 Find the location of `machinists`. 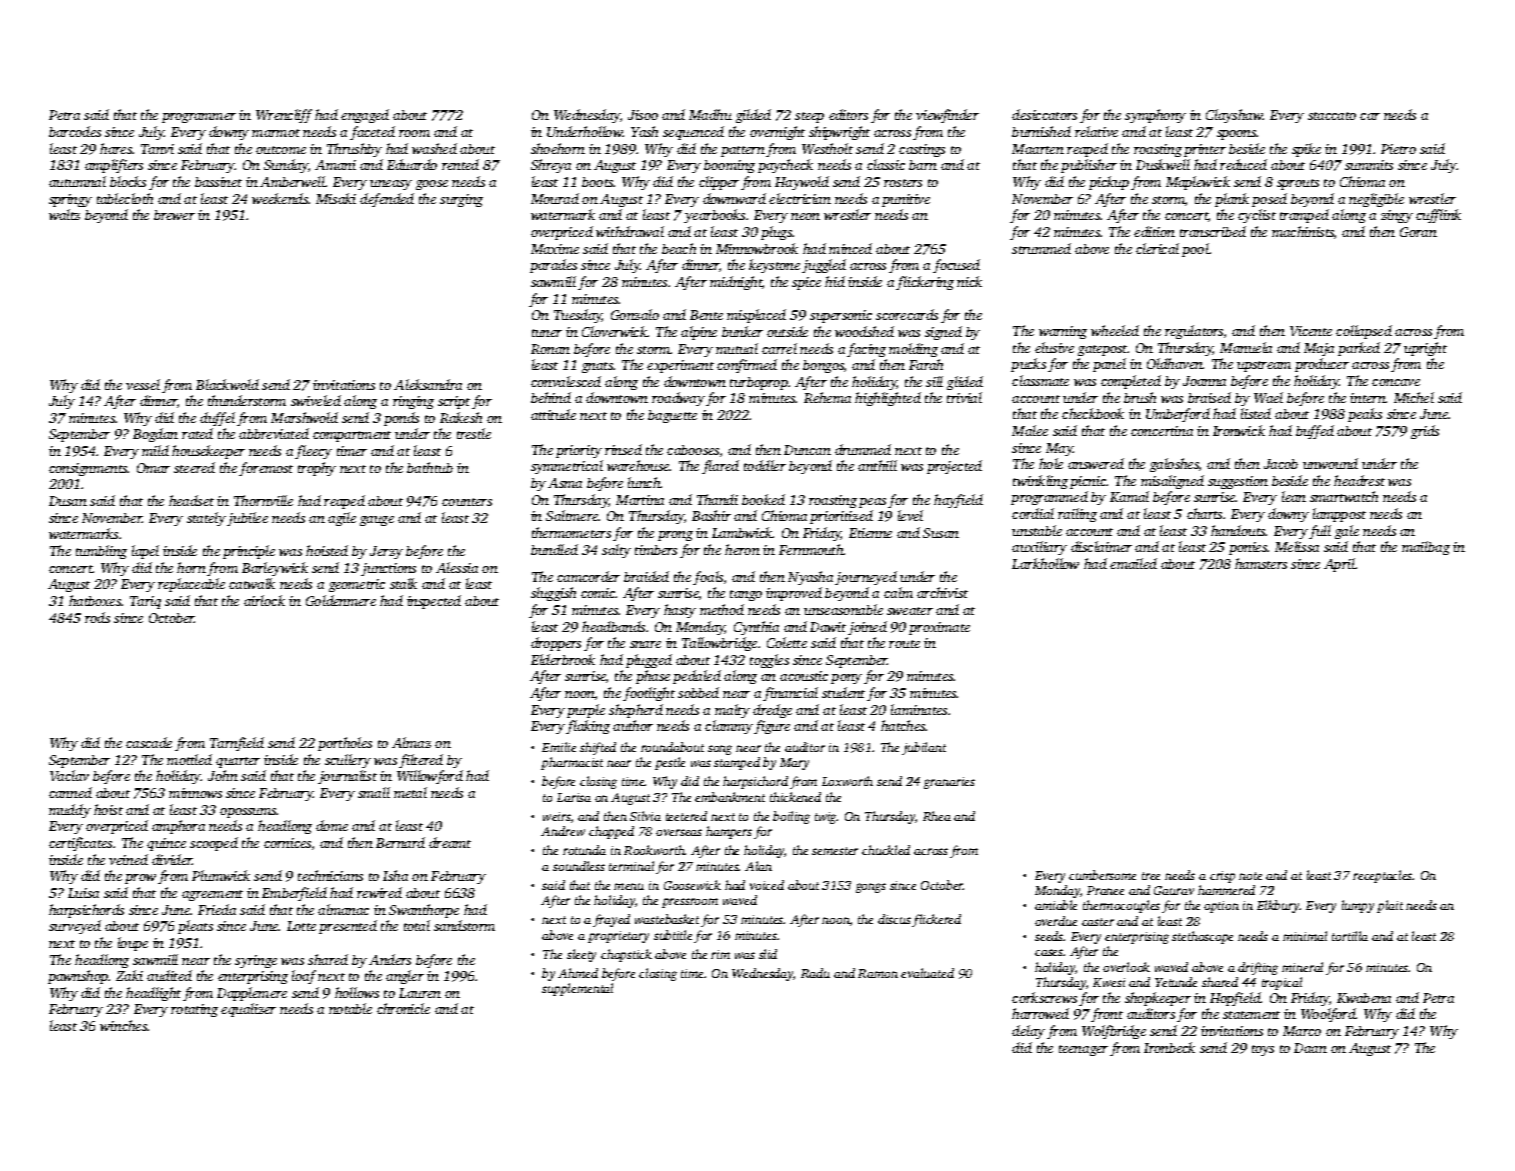

machinists is located at coordinates (1303, 231).
